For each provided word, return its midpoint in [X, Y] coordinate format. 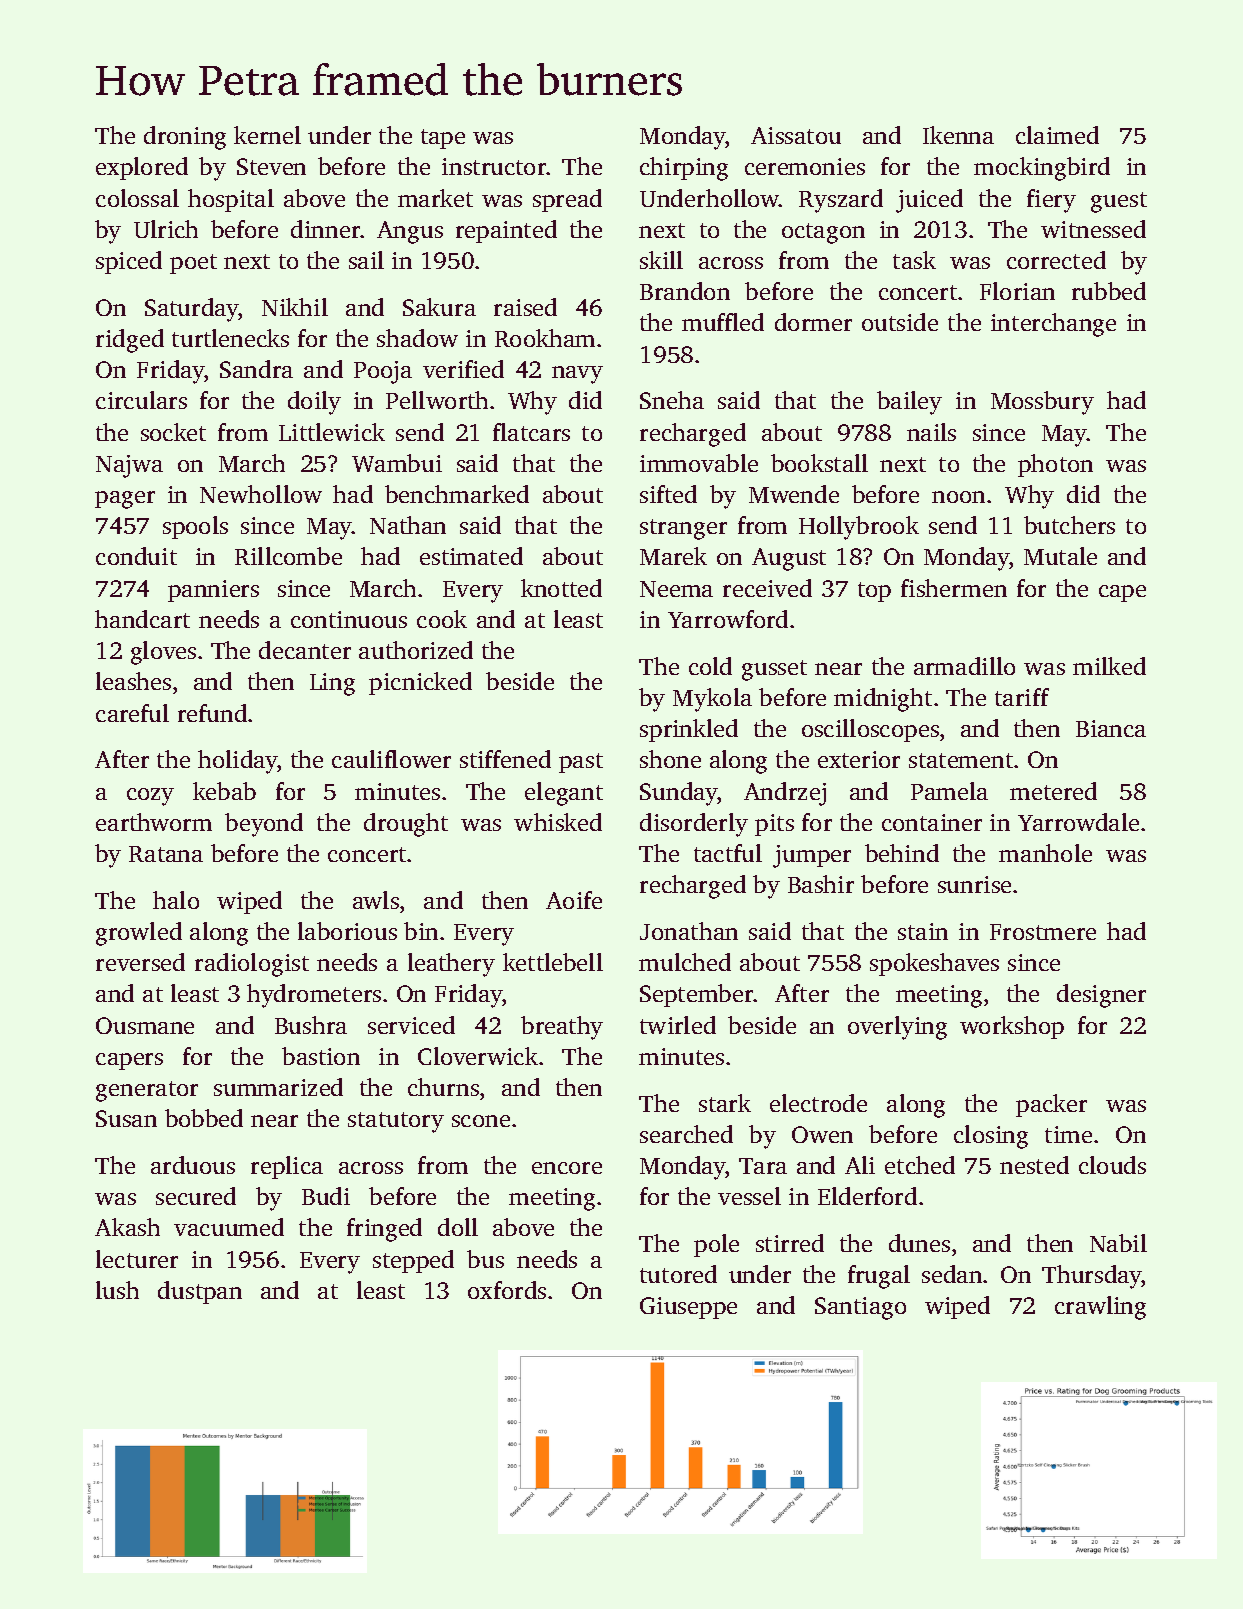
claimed [1057, 135]
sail [366, 260]
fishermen [954, 588]
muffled [723, 322]
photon [1055, 465]
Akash [127, 1227]
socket [173, 432]
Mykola [712, 700]
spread [567, 200]
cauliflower [391, 759]
